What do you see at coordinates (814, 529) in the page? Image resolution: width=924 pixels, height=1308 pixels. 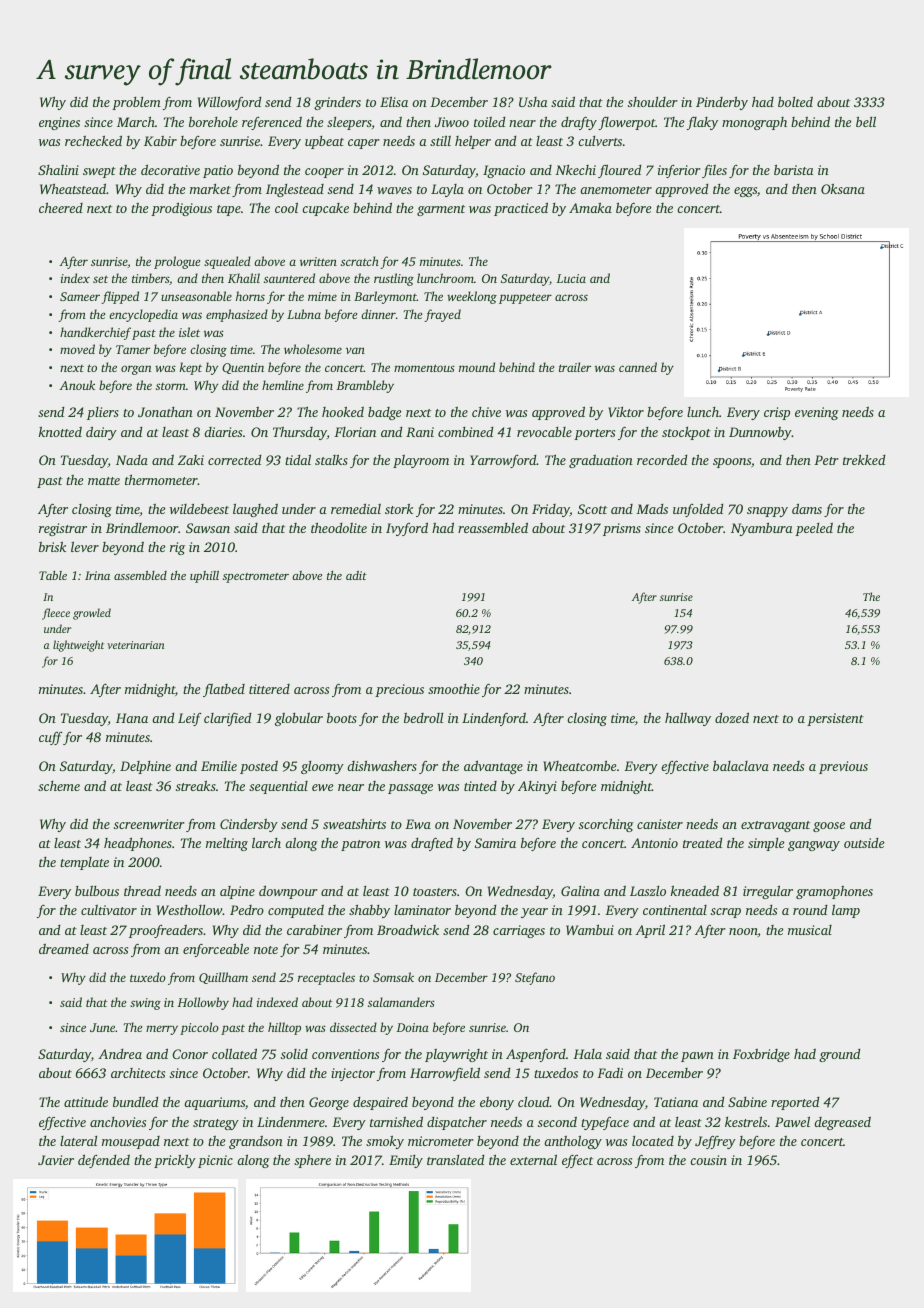 I see `peeled` at bounding box center [814, 529].
